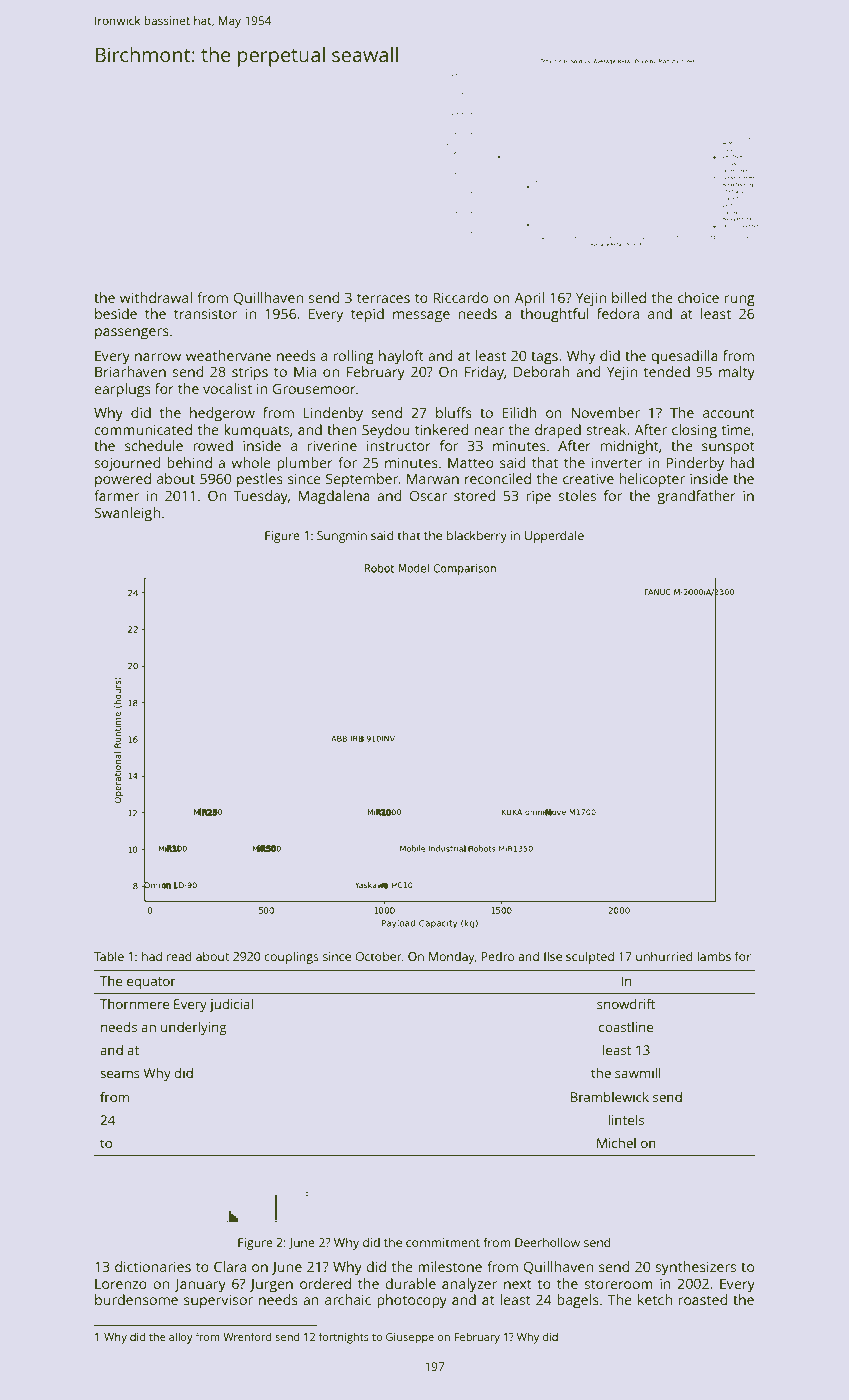  I want to click on grandfather, so click(696, 497).
